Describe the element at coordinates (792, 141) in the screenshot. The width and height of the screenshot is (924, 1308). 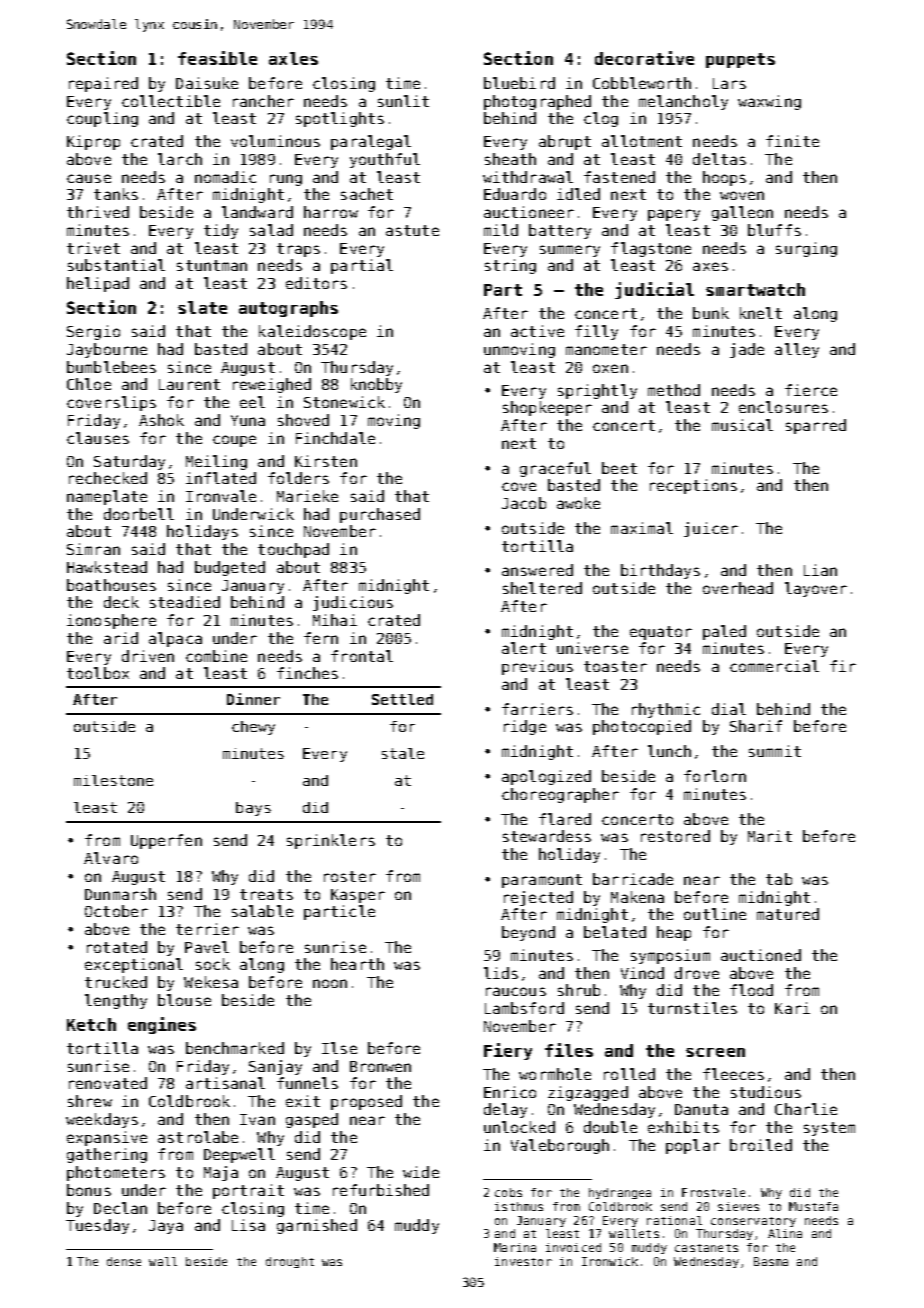
I see `finite` at that location.
